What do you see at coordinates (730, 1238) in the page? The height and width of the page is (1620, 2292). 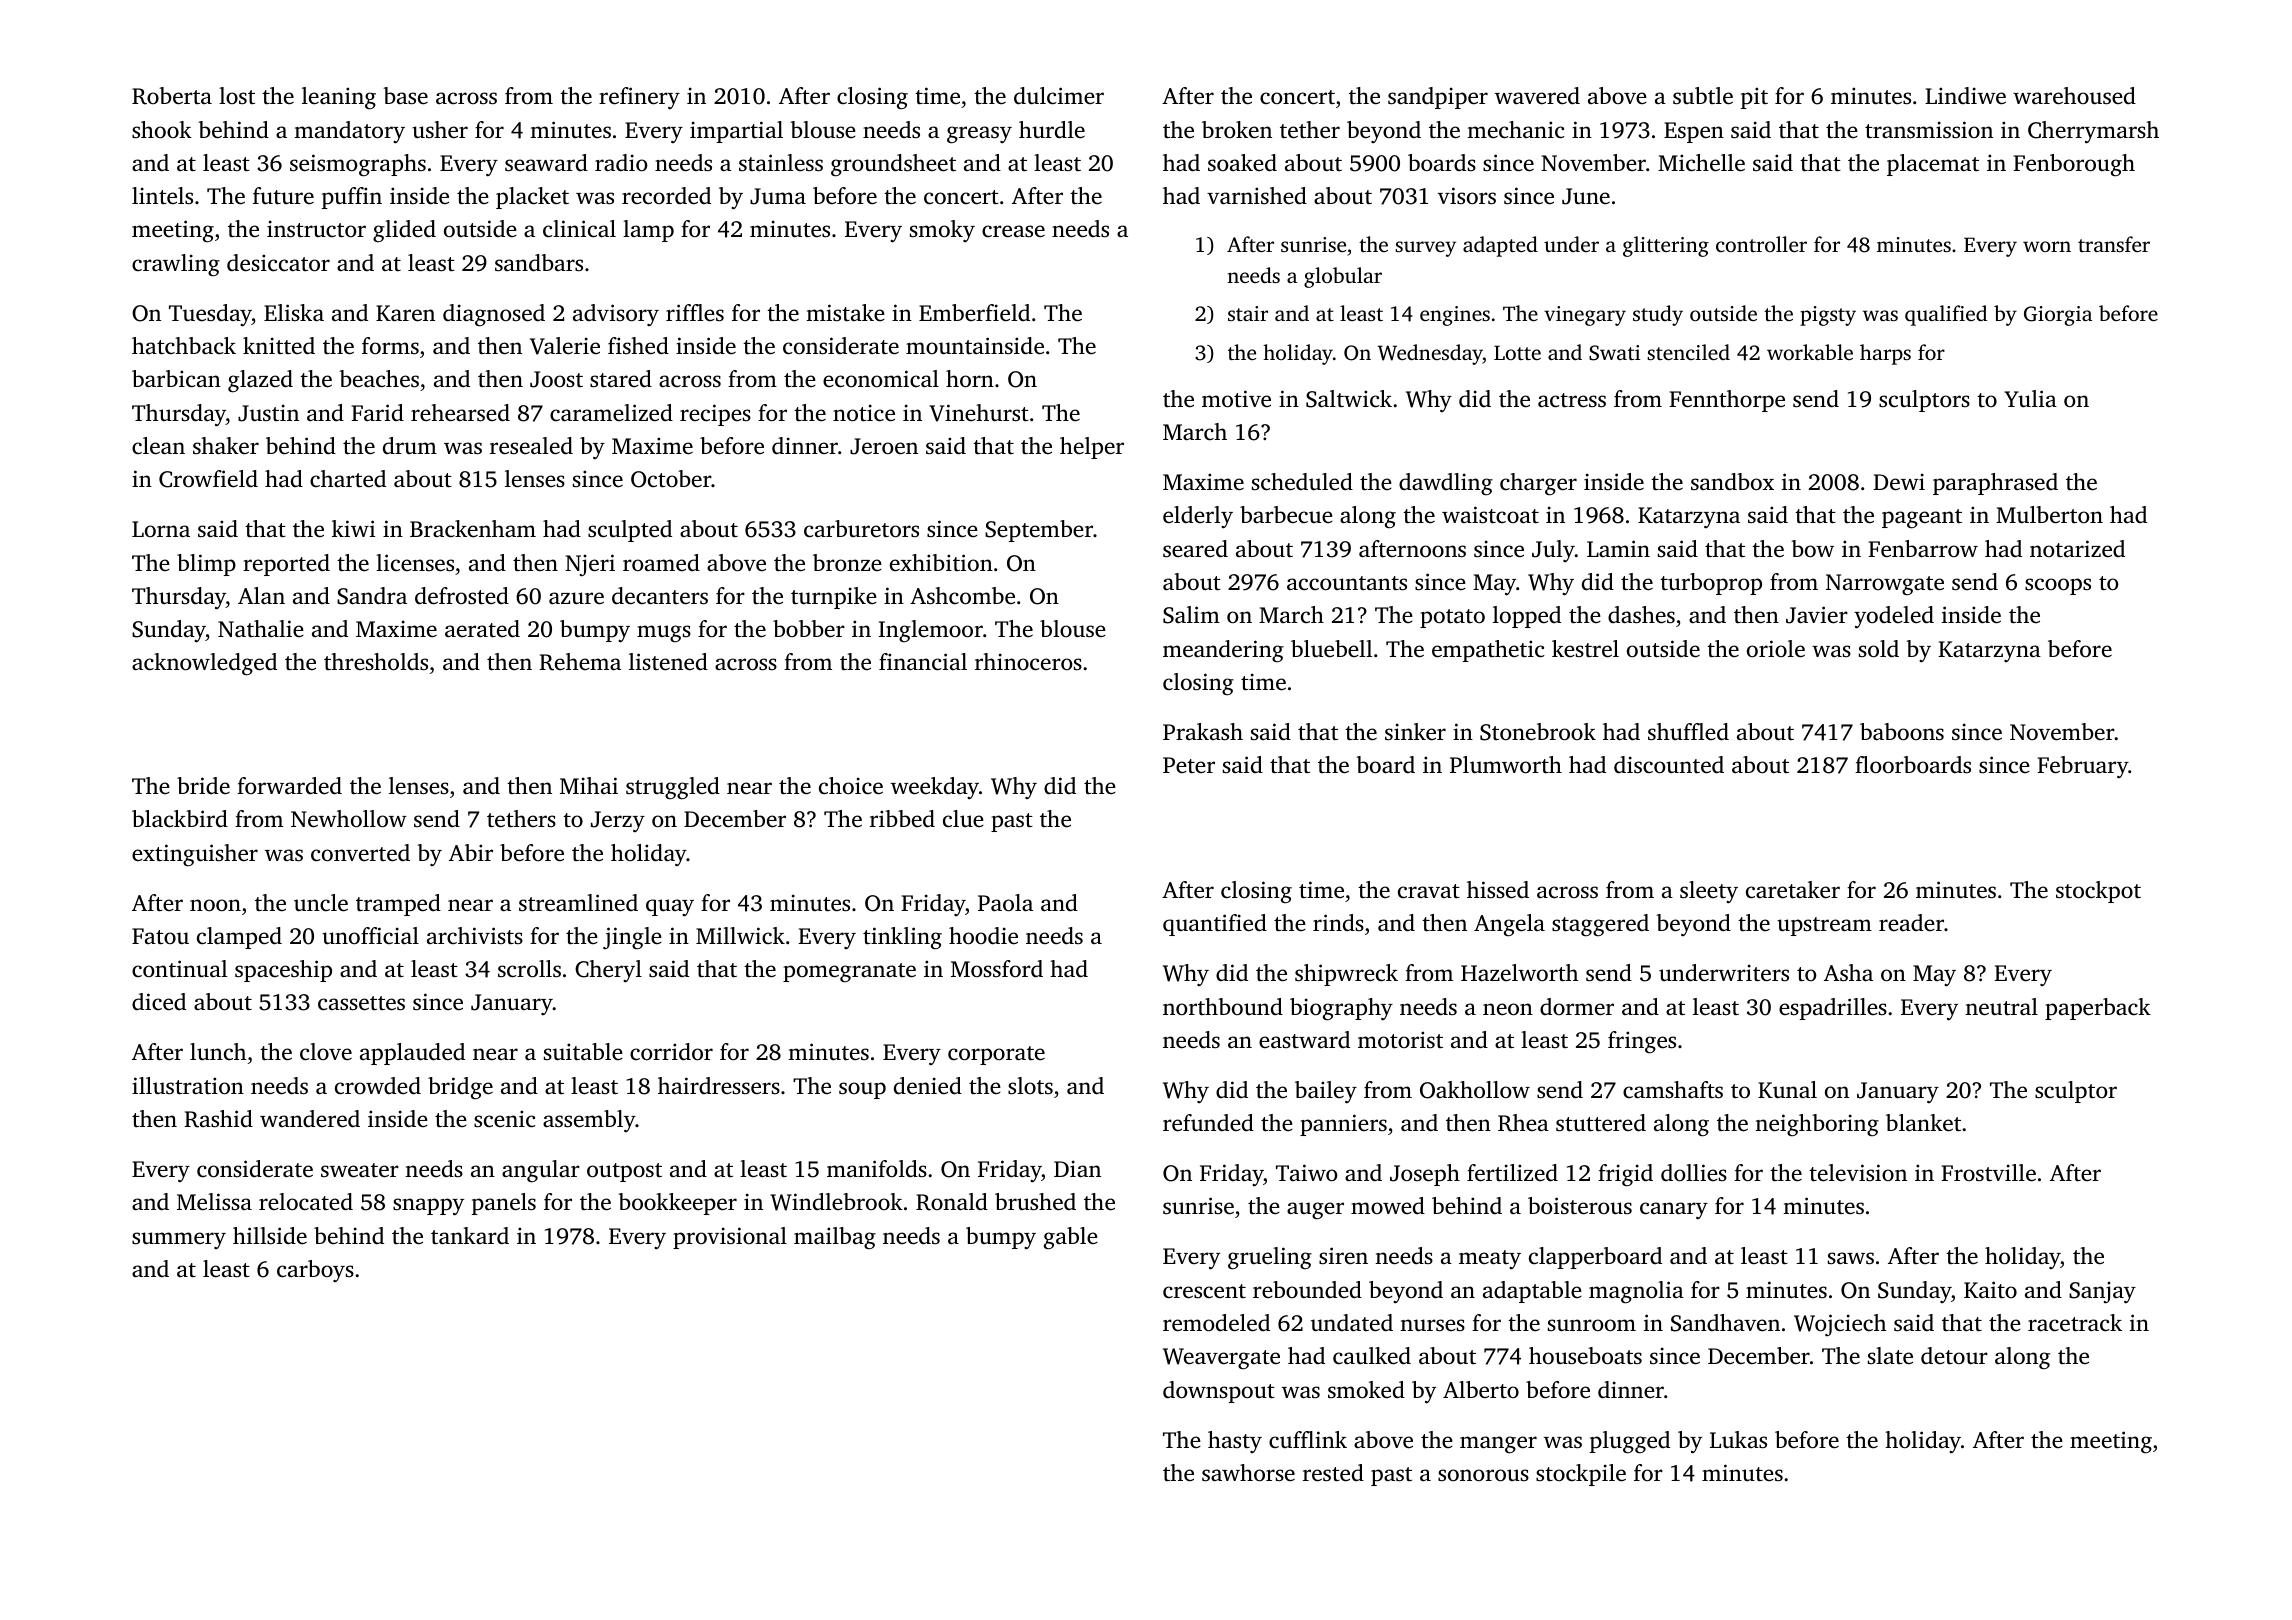 I see `provisional` at bounding box center [730, 1238].
